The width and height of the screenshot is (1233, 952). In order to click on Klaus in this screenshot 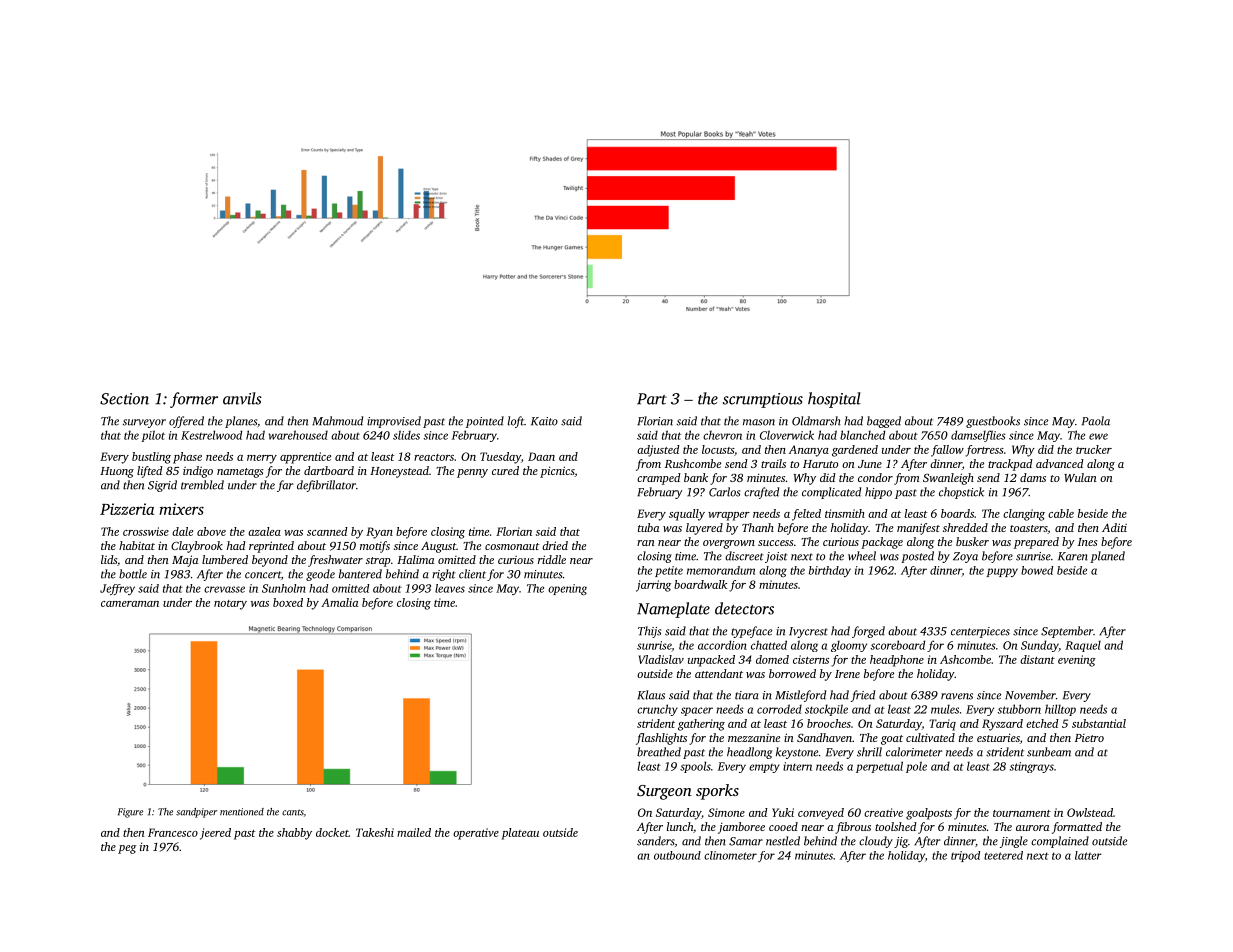, I will do `click(651, 695)`.
